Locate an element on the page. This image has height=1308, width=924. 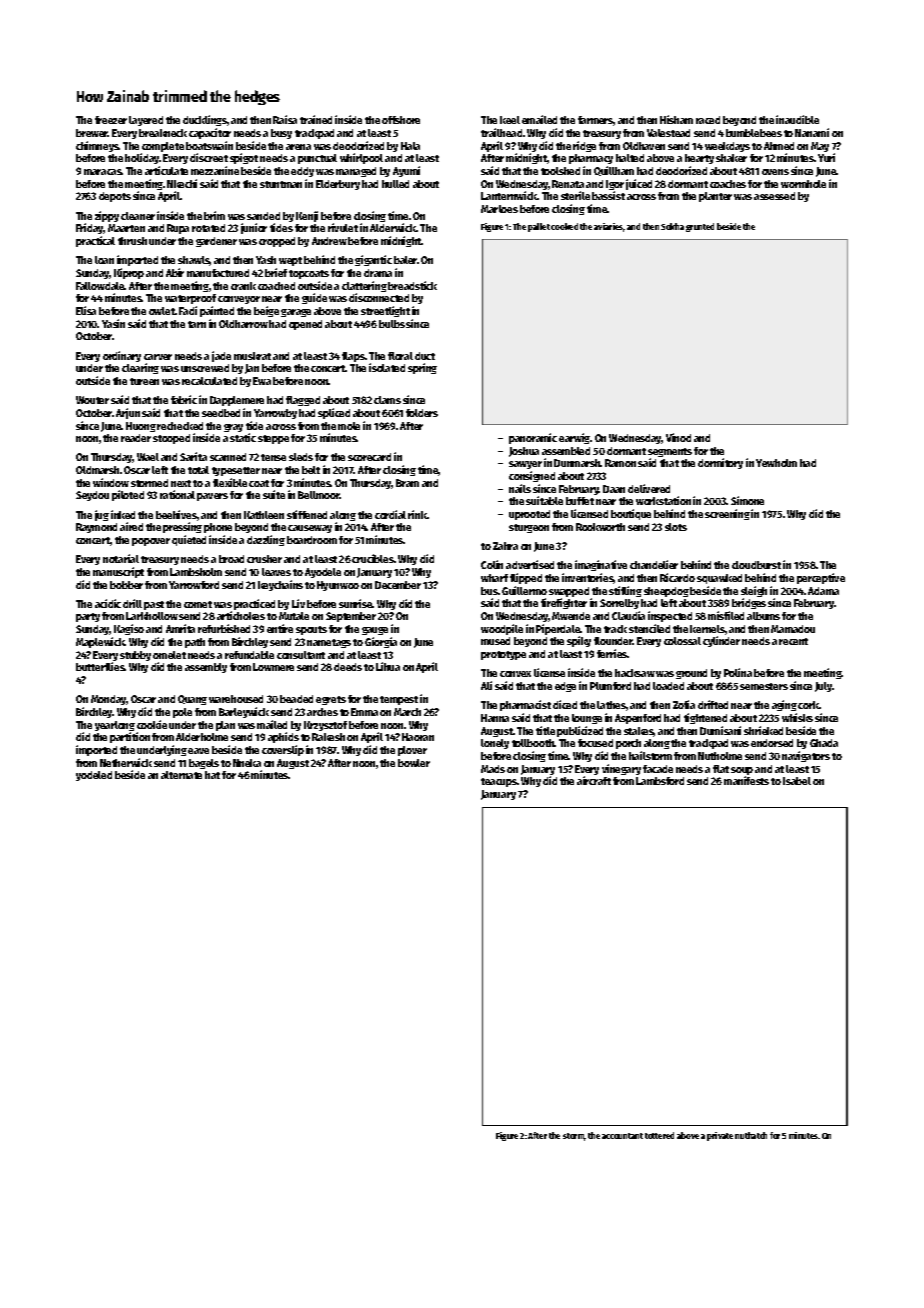
gardener is located at coordinates (216, 242).
